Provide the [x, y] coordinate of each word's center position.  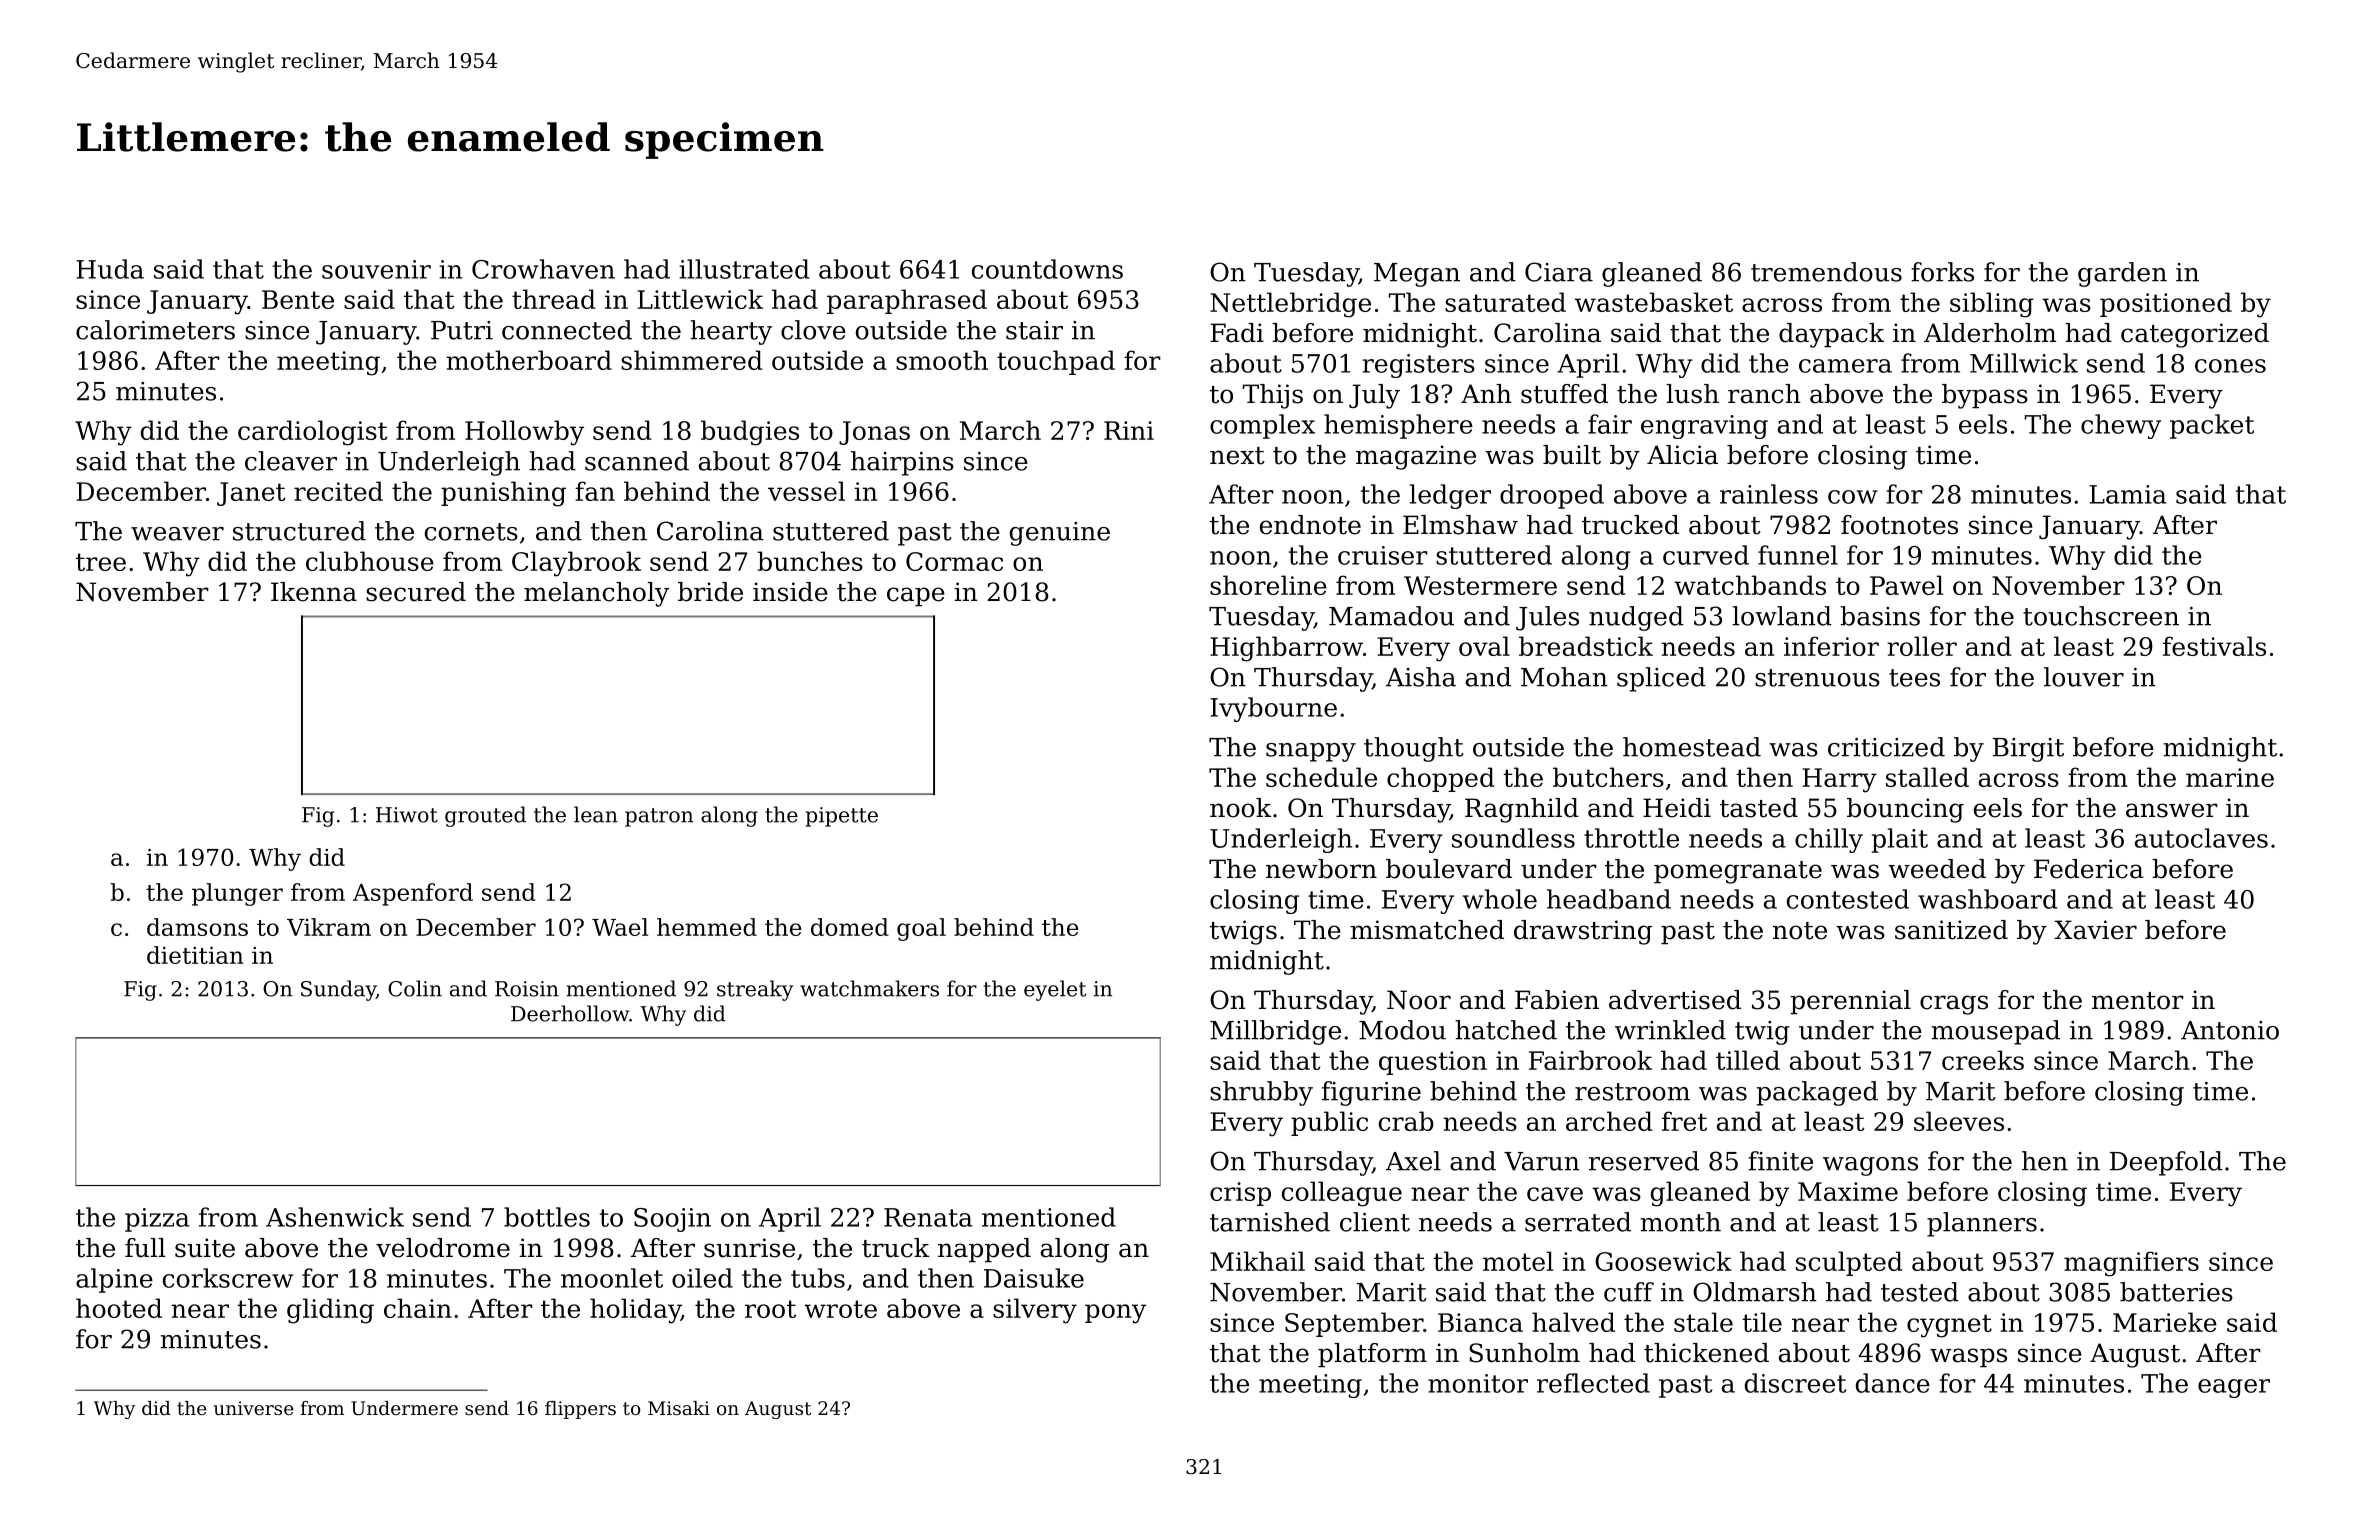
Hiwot [407, 815]
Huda [110, 269]
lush [1692, 394]
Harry [1839, 780]
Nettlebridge [1290, 305]
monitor [1478, 1383]
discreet [1795, 1383]
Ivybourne [1273, 709]
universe [254, 1408]
